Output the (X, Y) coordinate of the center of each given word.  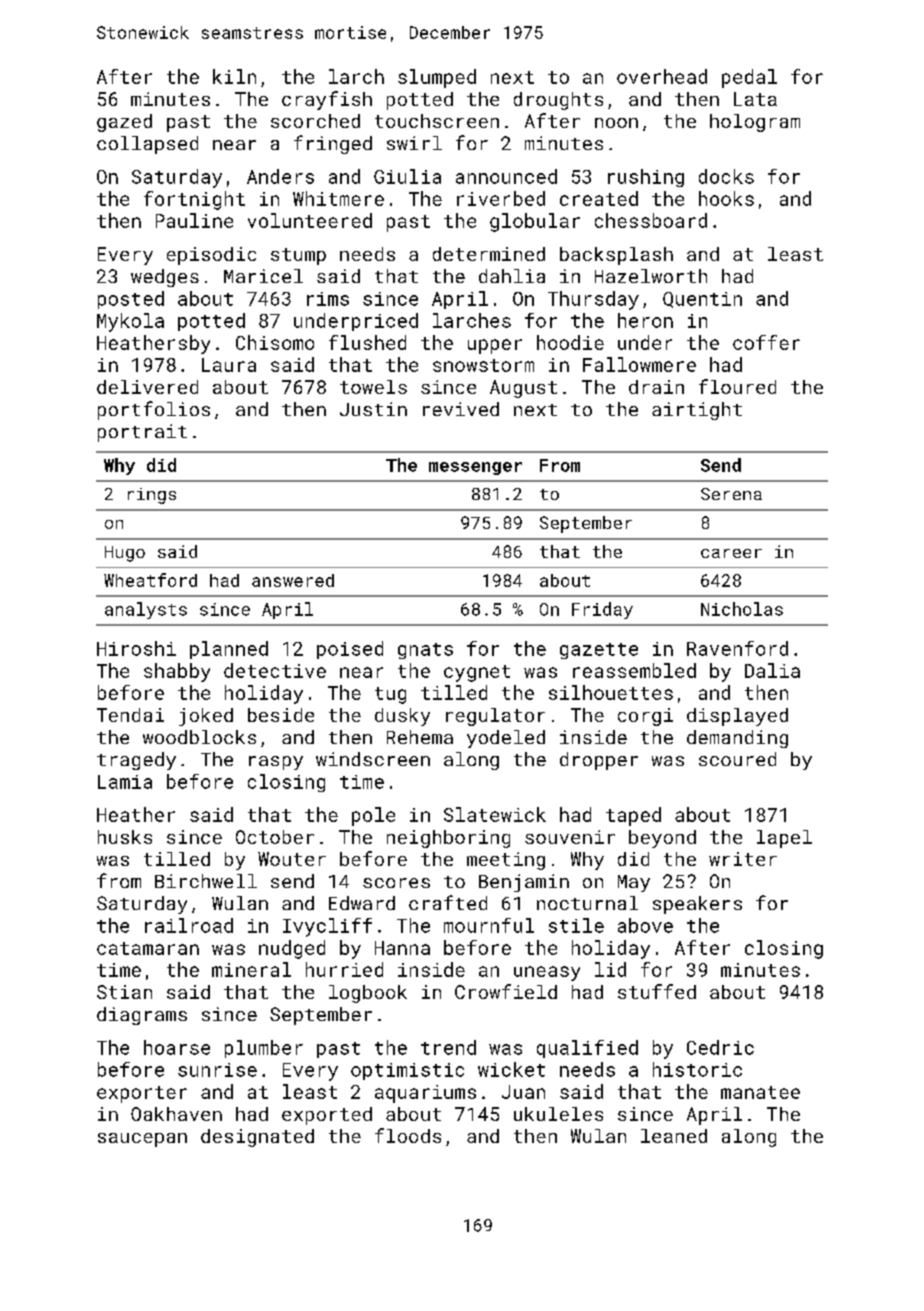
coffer (766, 342)
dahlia (512, 276)
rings (152, 496)
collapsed (147, 145)
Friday (602, 610)
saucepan (142, 1140)
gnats (425, 651)
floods (408, 1135)
